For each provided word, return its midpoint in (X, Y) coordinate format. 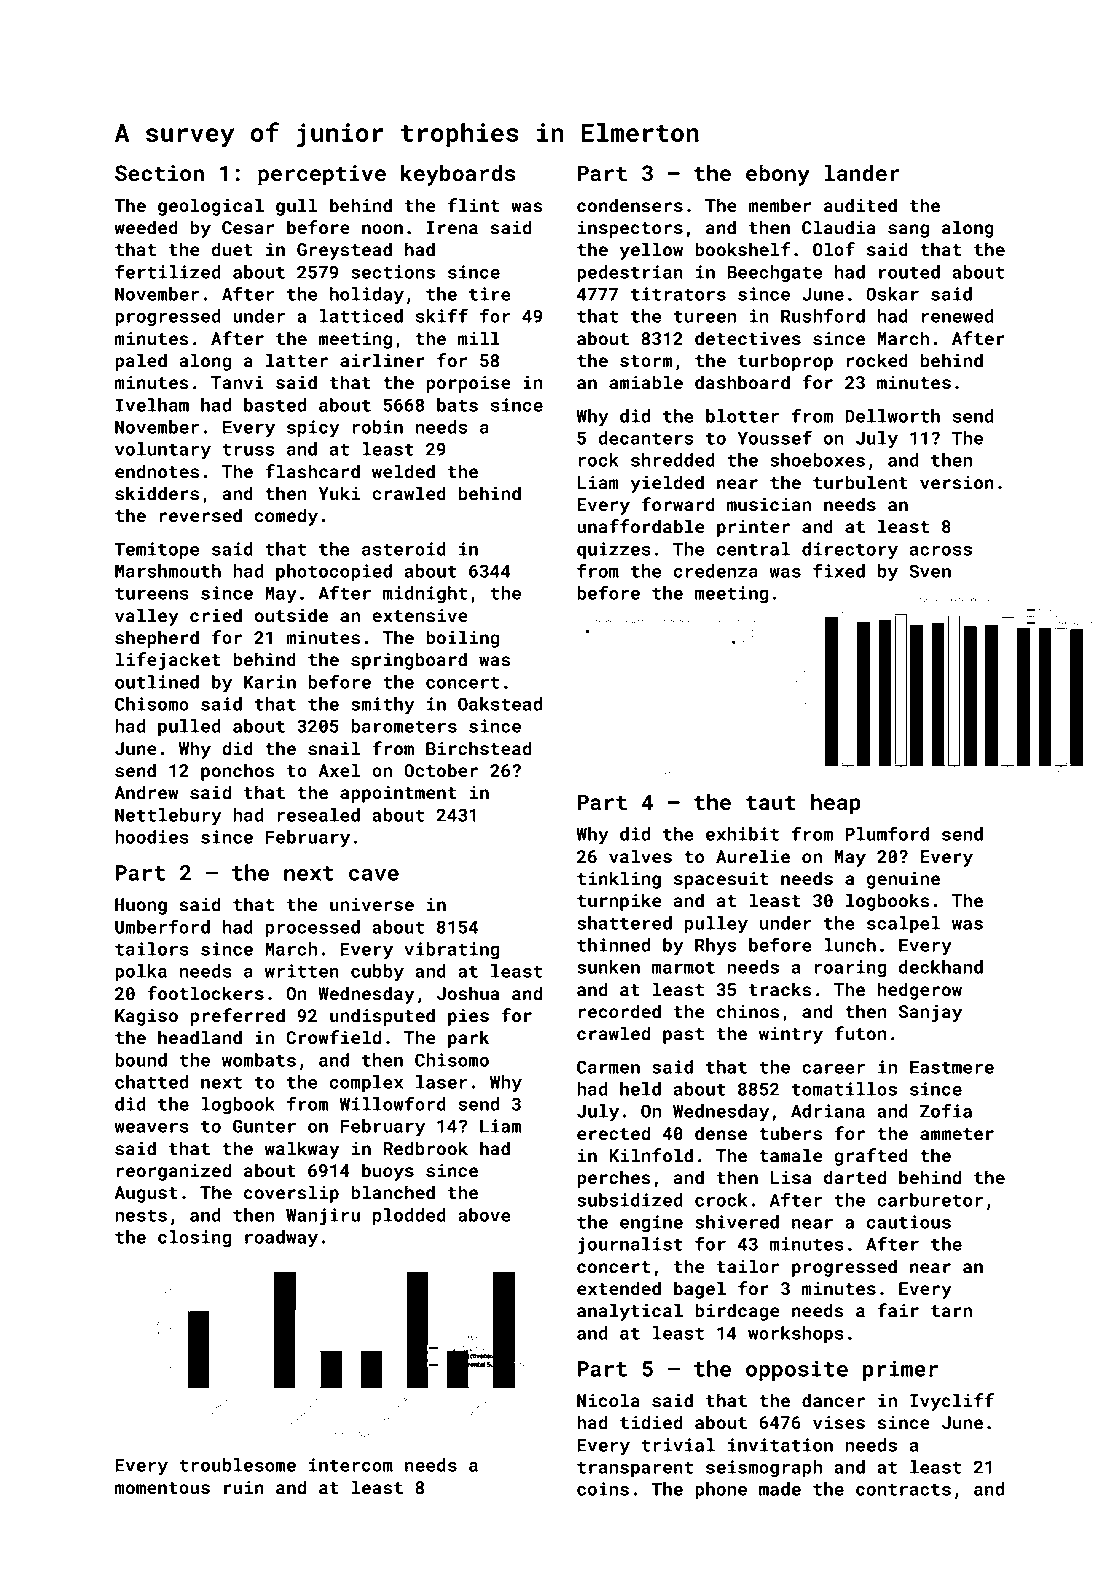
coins (603, 1489)
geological (211, 207)
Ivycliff (952, 1402)
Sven (930, 571)
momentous (162, 1488)
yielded (667, 484)
